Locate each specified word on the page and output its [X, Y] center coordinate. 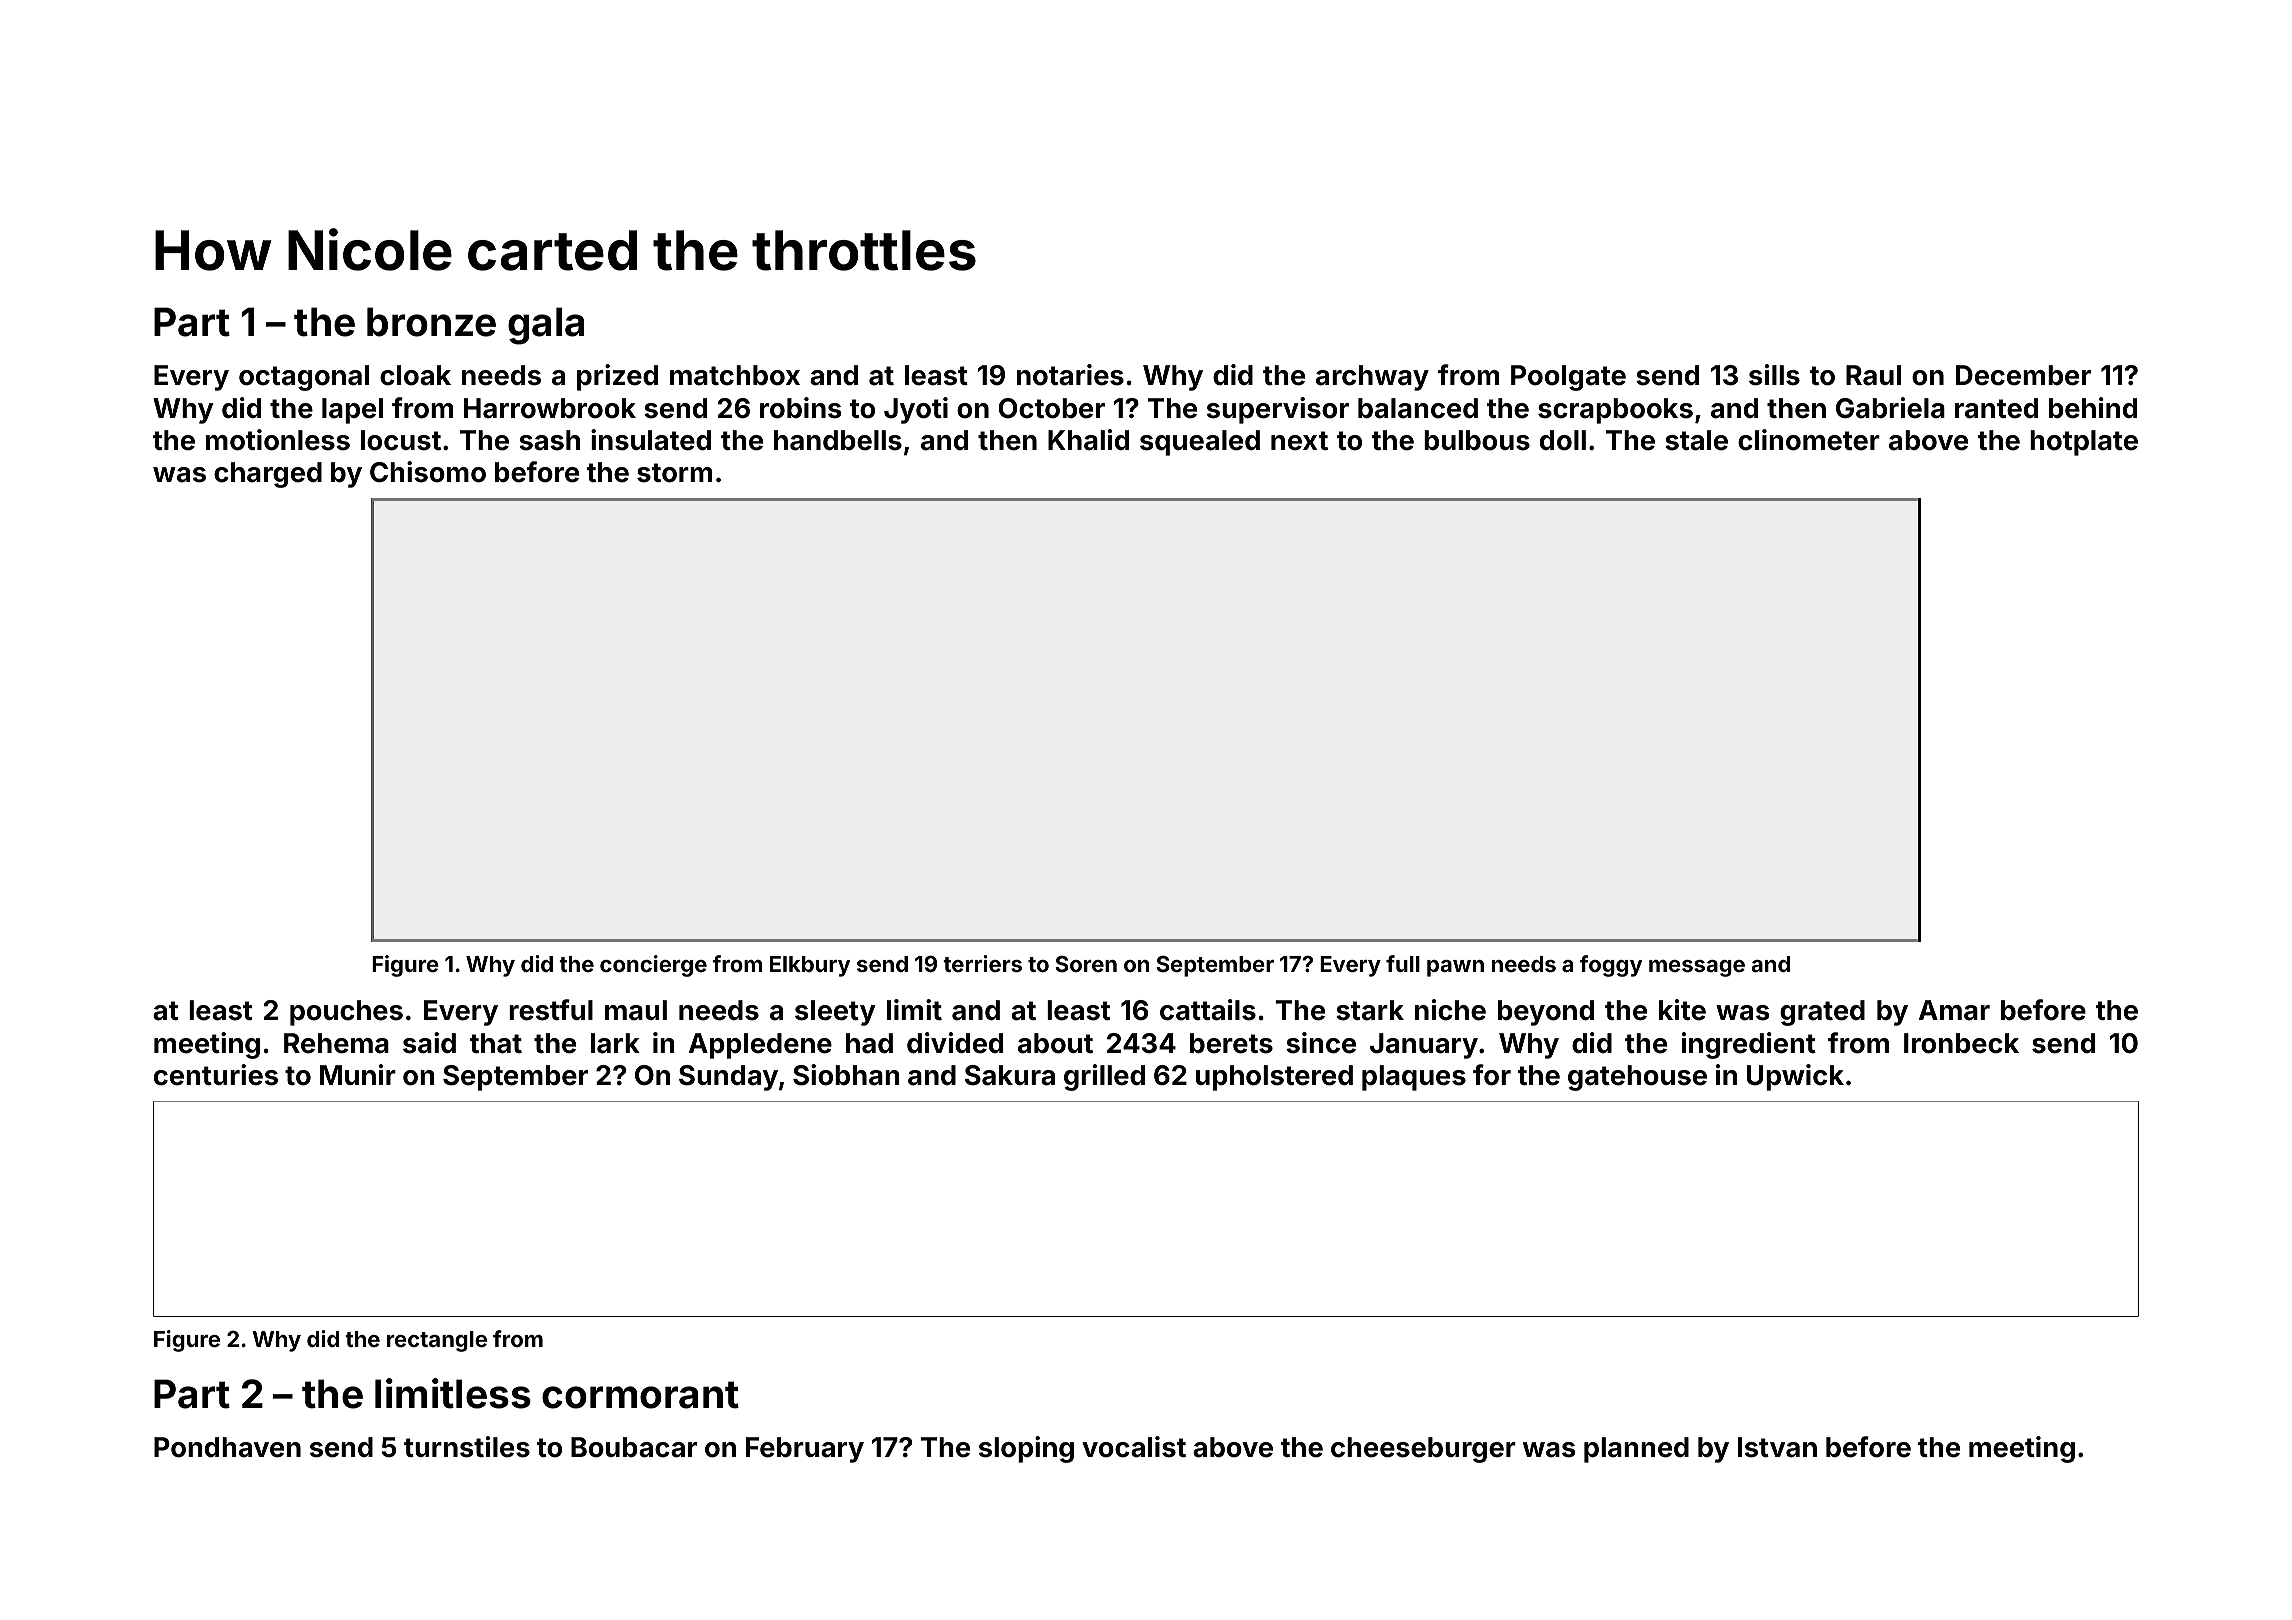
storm [674, 473]
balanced [1418, 408]
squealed [1200, 443]
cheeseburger [1423, 1450]
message [1697, 968]
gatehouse [1637, 1078]
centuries [216, 1075]
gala [546, 326]
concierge [653, 966]
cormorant [640, 1395]
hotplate [2084, 443]
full [1403, 963]
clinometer [1809, 440]
